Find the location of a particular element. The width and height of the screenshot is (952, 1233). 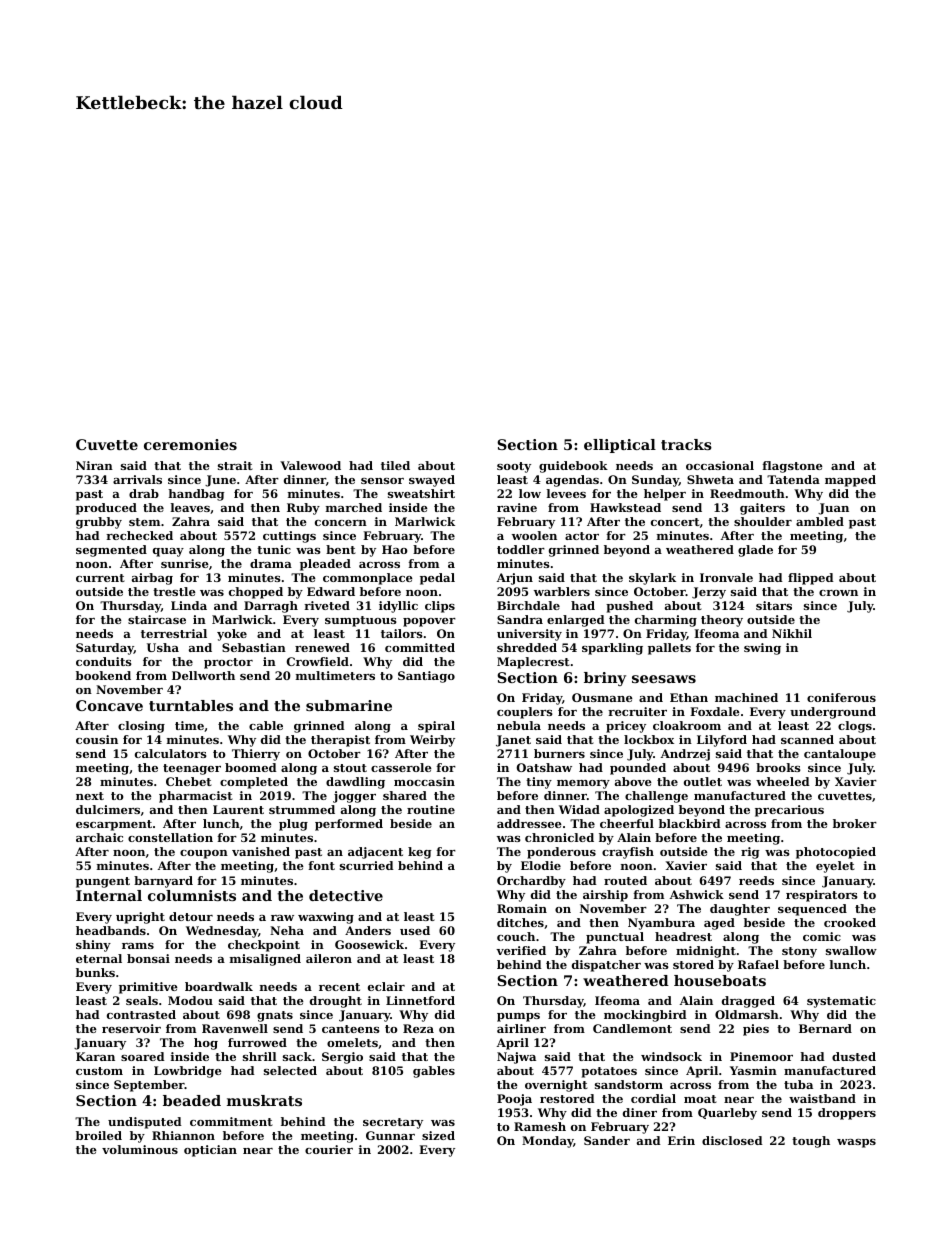

scanned is located at coordinates (807, 739).
